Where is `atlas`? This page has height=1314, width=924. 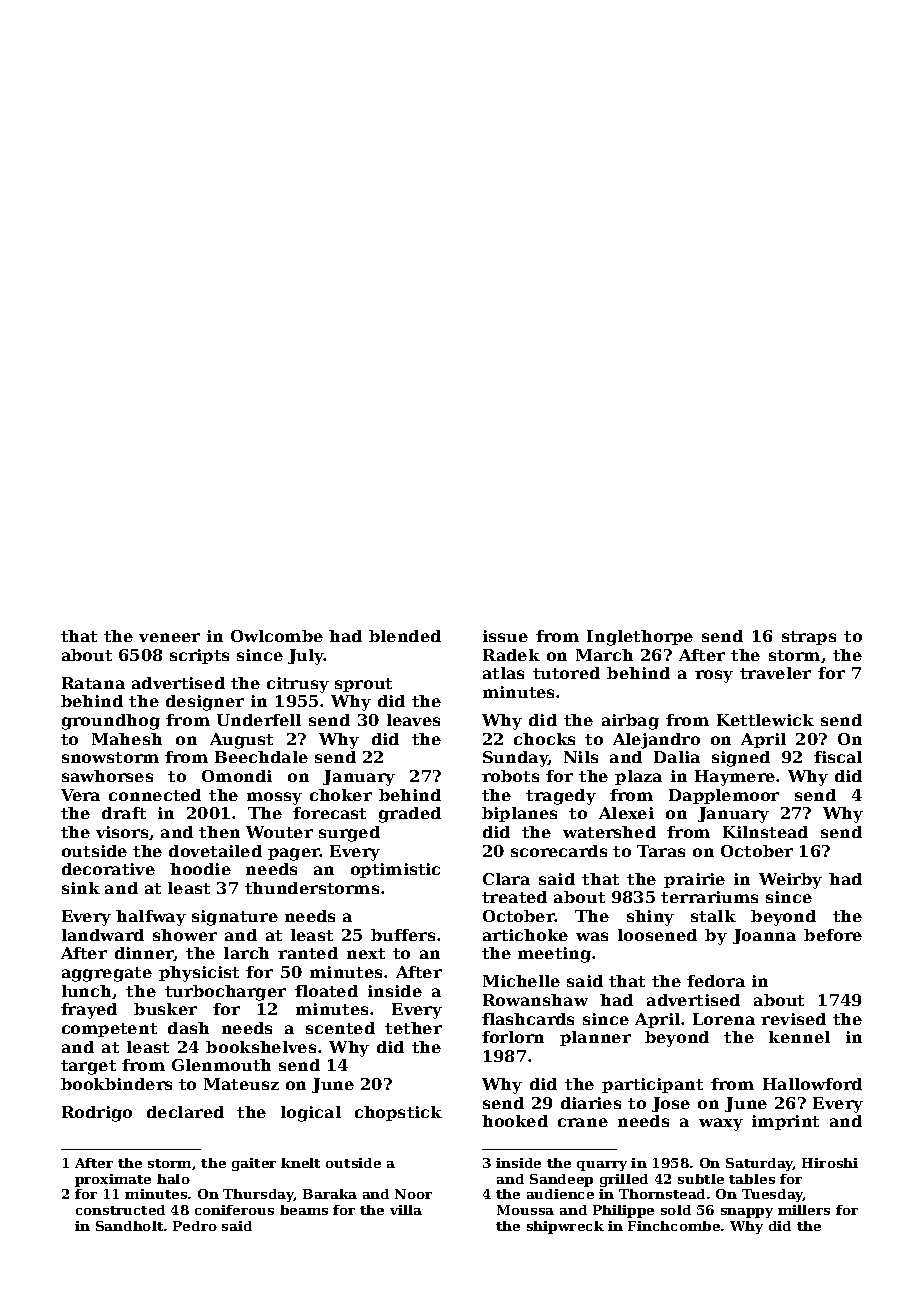 atlas is located at coordinates (503, 673).
